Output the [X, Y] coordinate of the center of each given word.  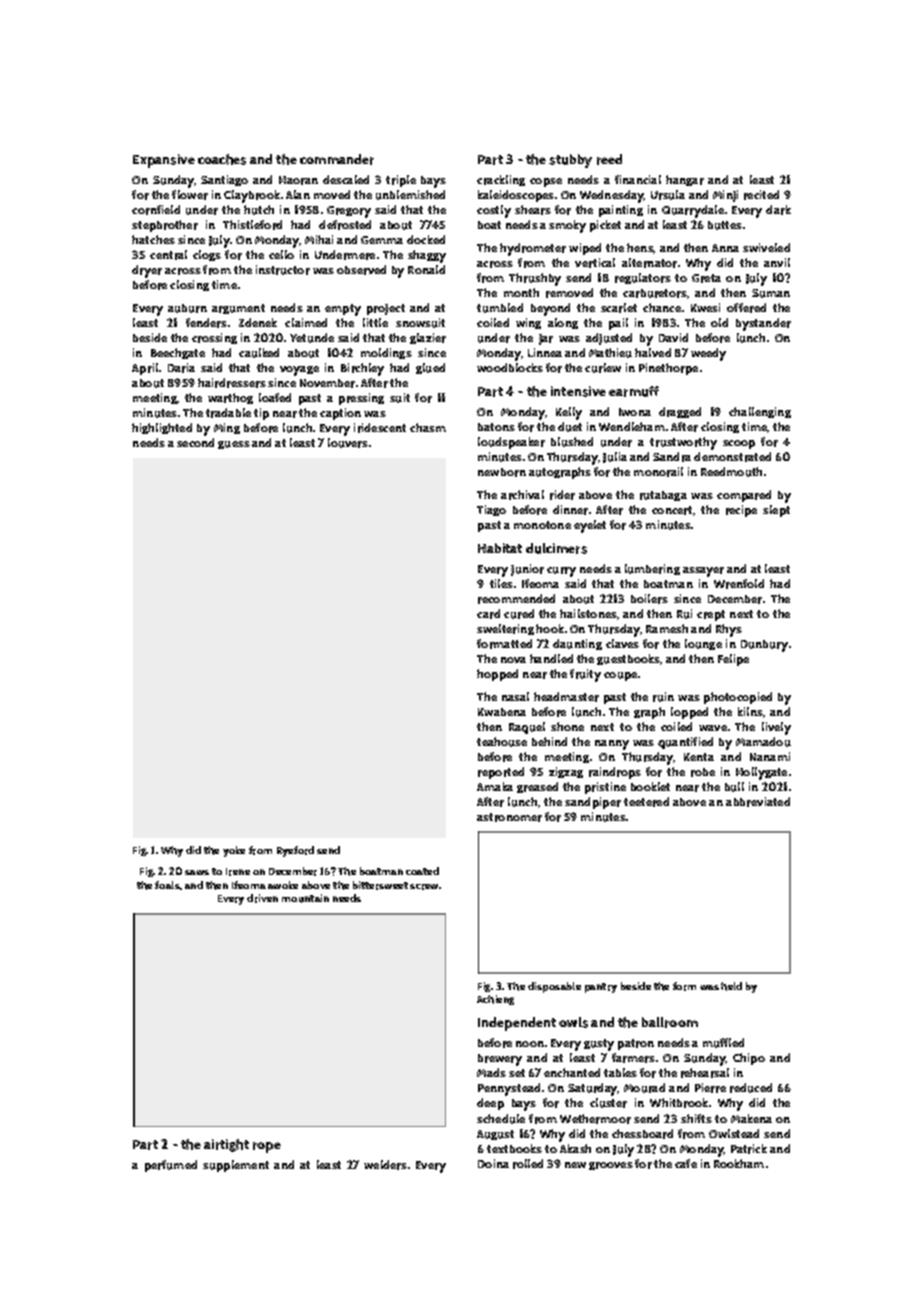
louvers [348, 443]
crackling [501, 180]
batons [496, 427]
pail [618, 324]
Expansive [164, 161]
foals [167, 885]
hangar [685, 180]
